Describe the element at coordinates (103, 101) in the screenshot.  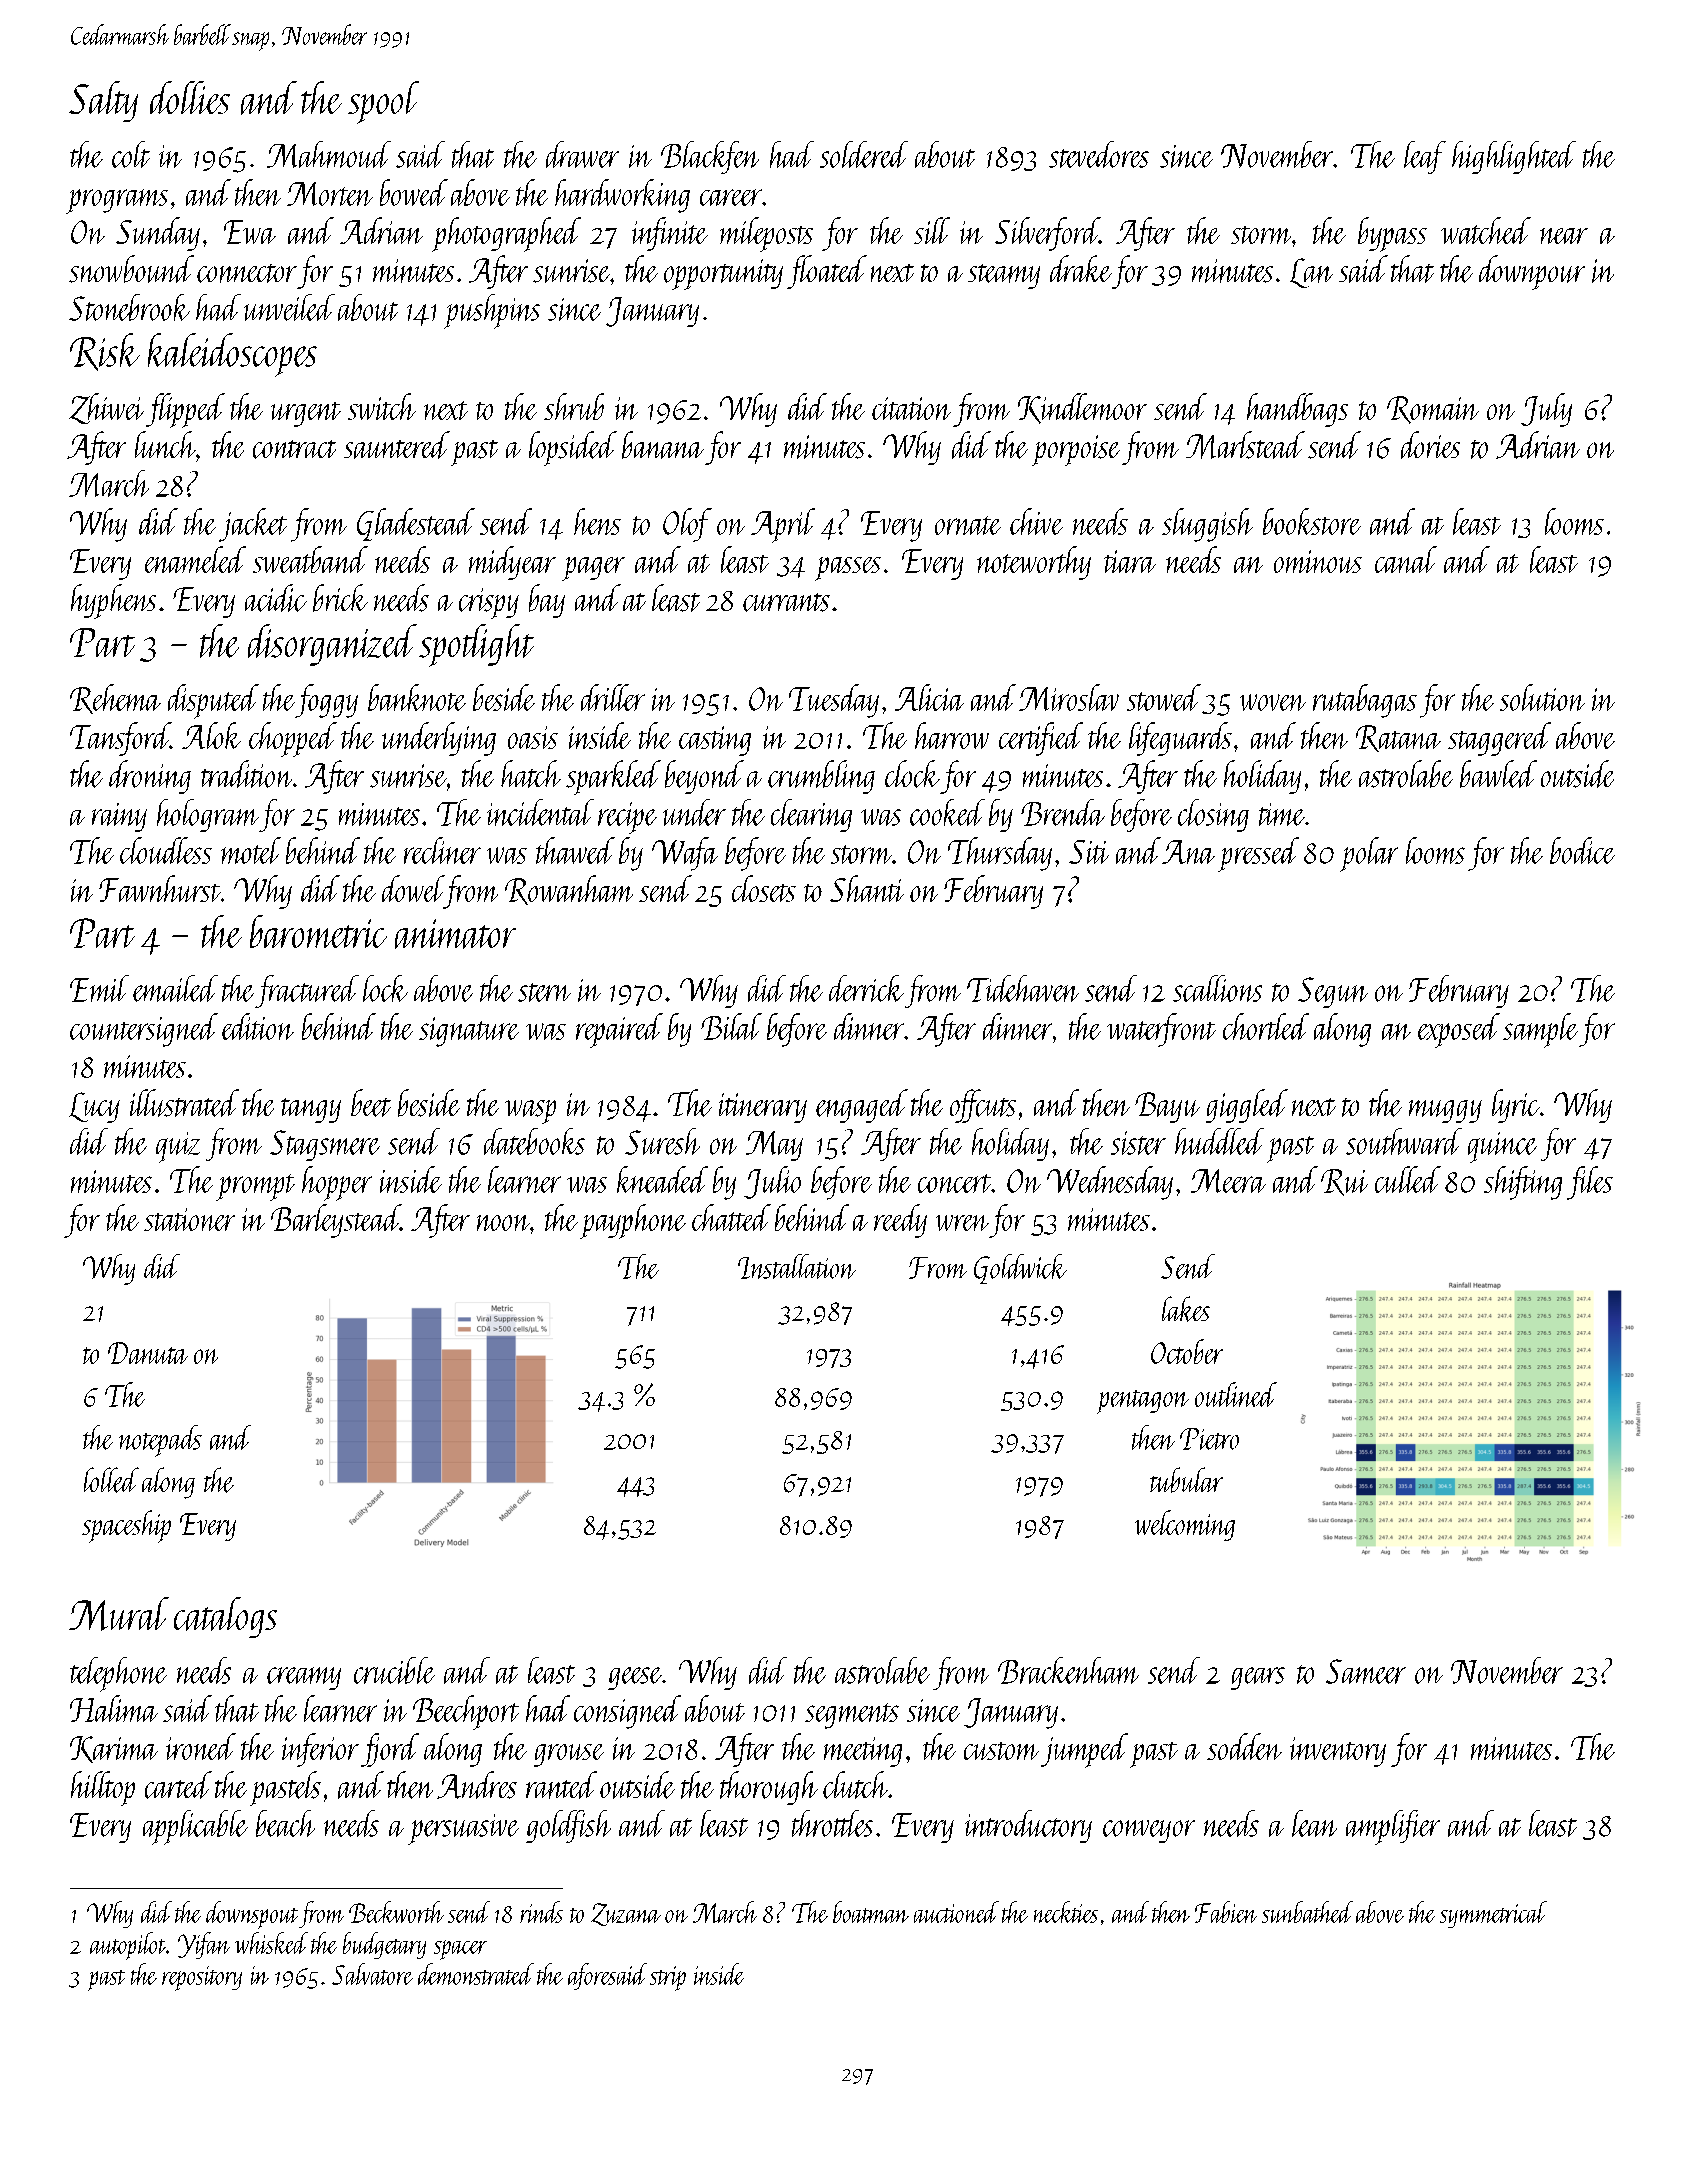
I see `Salty` at that location.
